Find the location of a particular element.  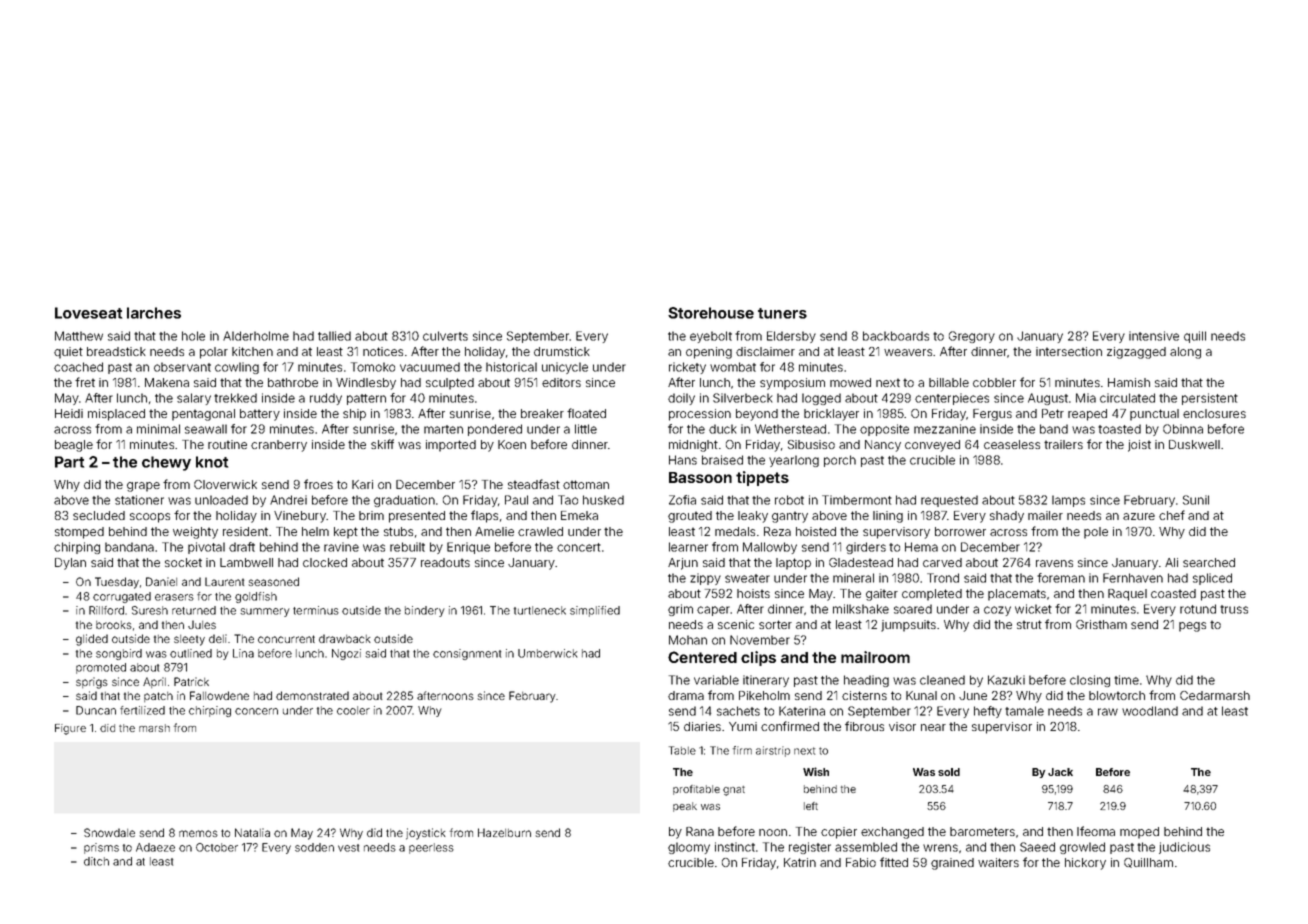

Hazelburn is located at coordinates (504, 832).
